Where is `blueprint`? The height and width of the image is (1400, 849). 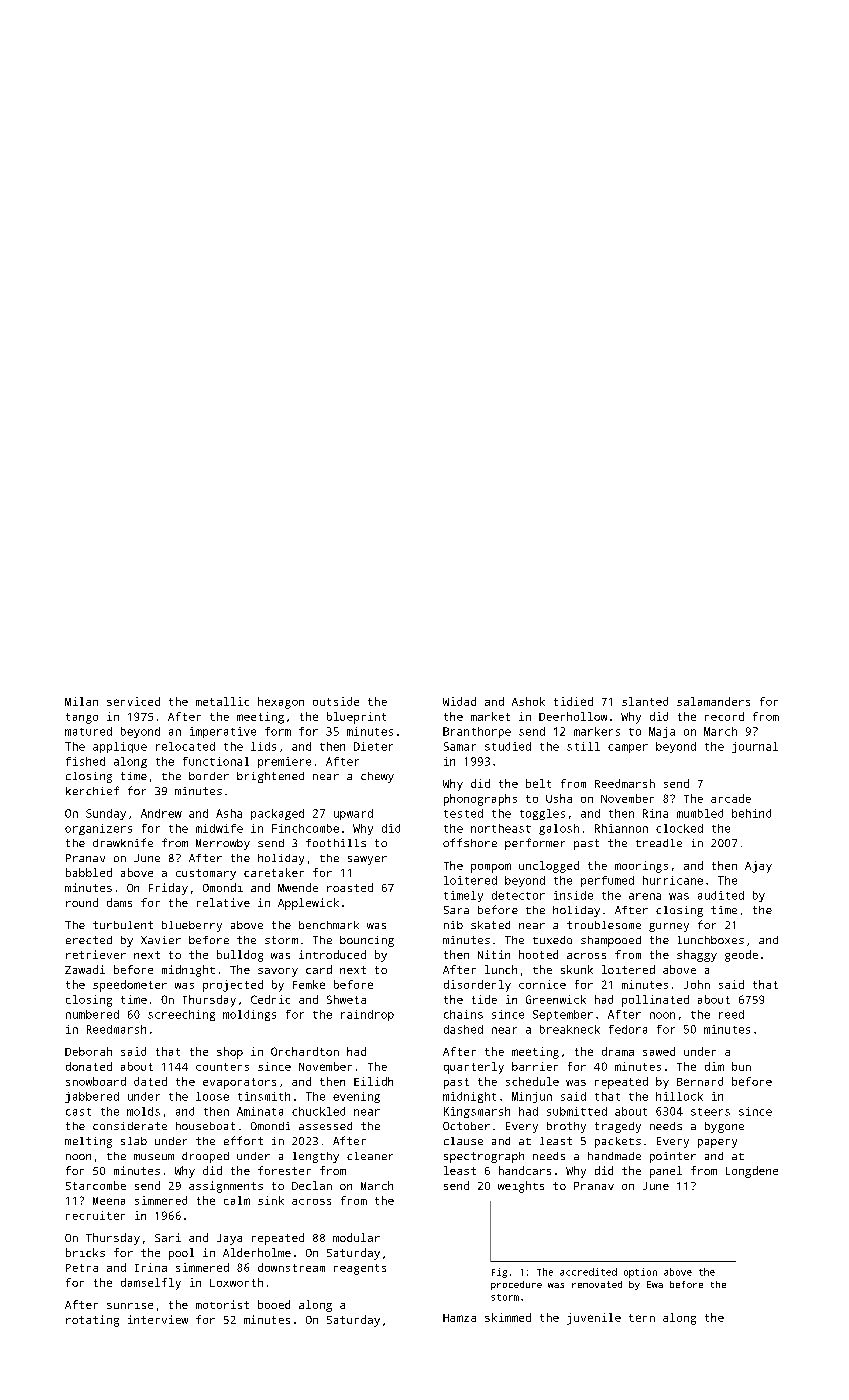 blueprint is located at coordinates (356, 718).
